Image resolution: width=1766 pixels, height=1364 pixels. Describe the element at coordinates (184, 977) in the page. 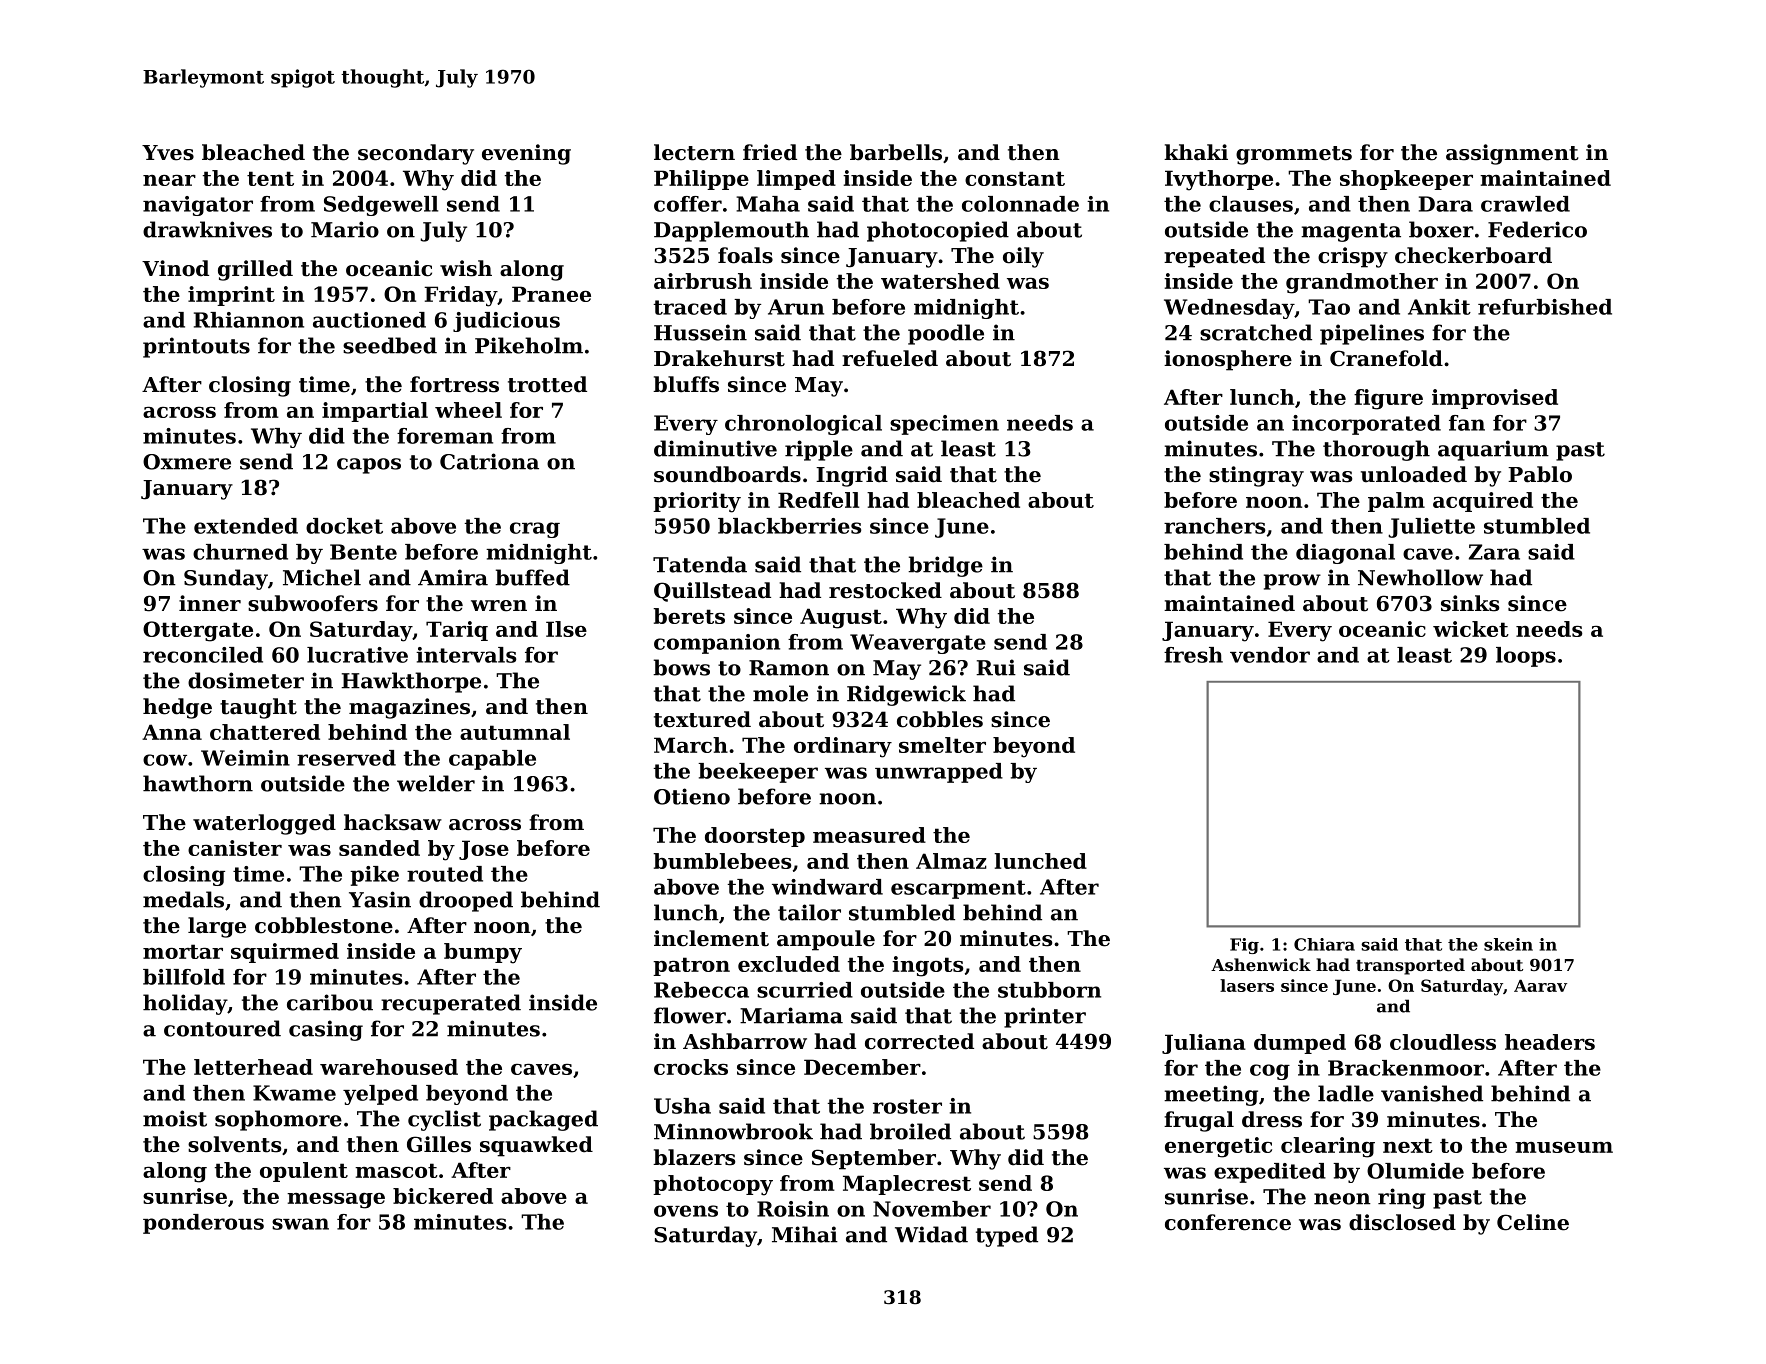

I see `billfold` at that location.
